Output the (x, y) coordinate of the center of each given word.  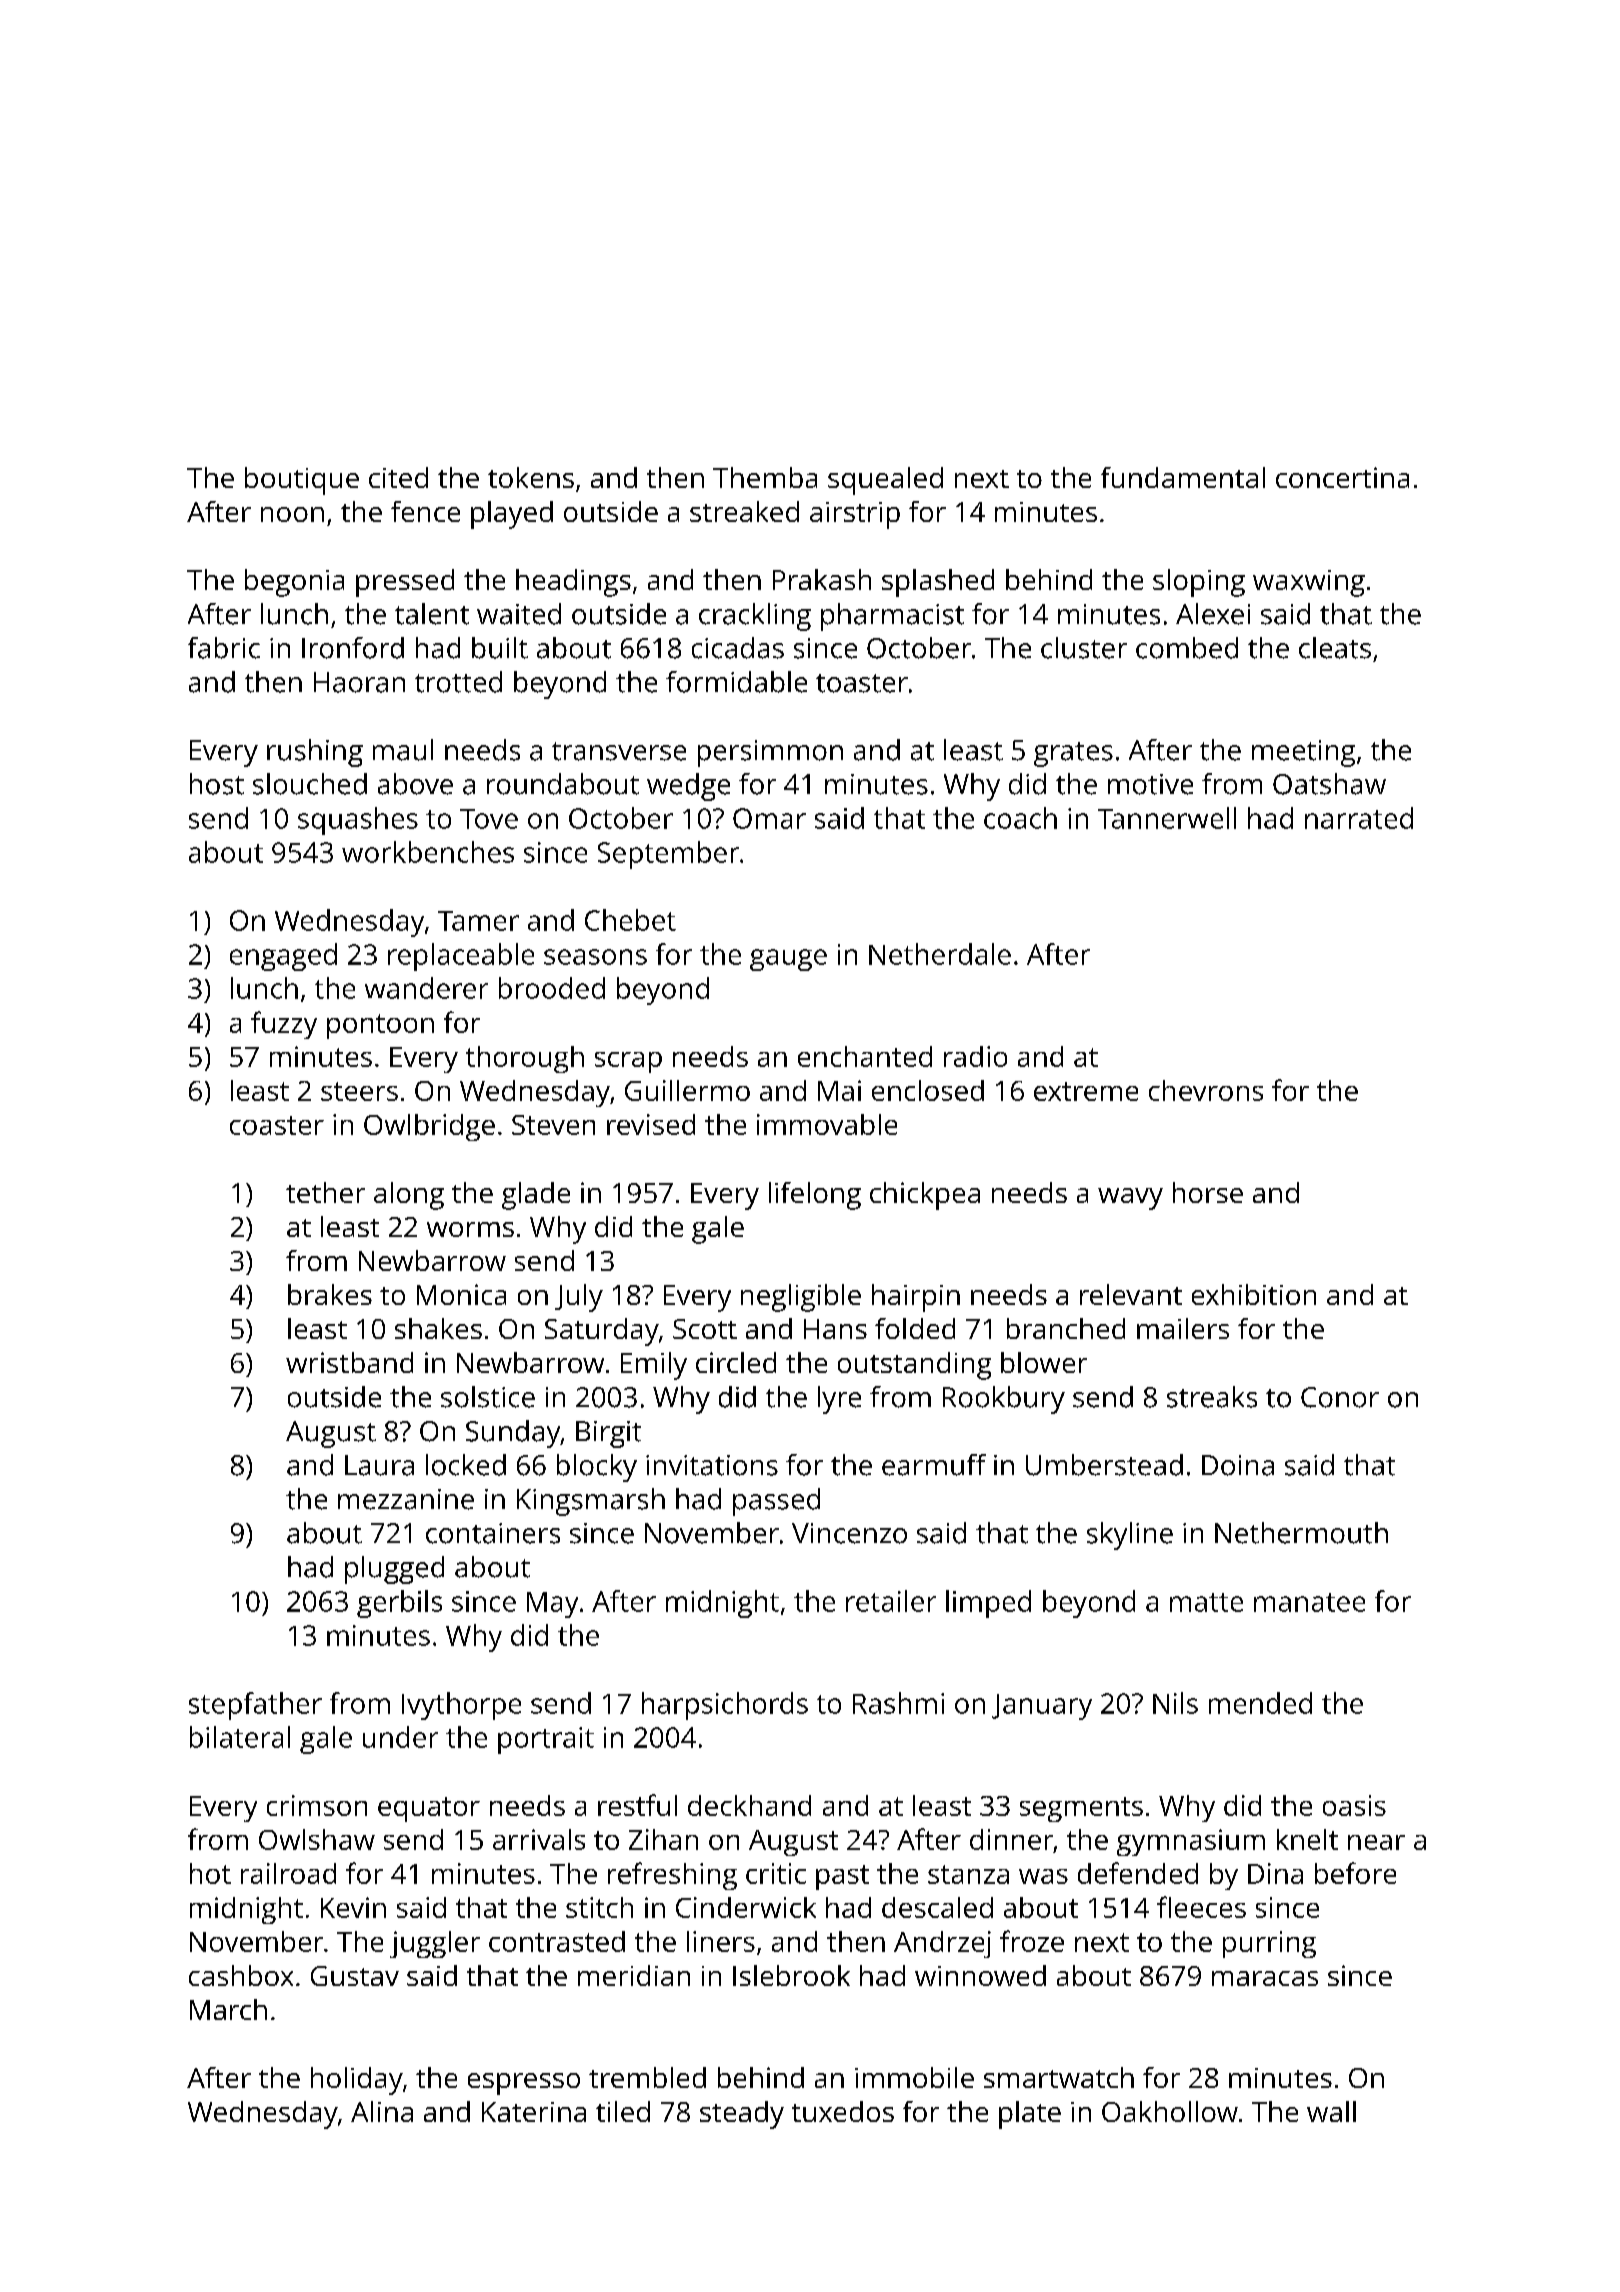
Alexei (1213, 614)
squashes (358, 821)
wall (1331, 2111)
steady (742, 2115)
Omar (769, 818)
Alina (382, 2111)
